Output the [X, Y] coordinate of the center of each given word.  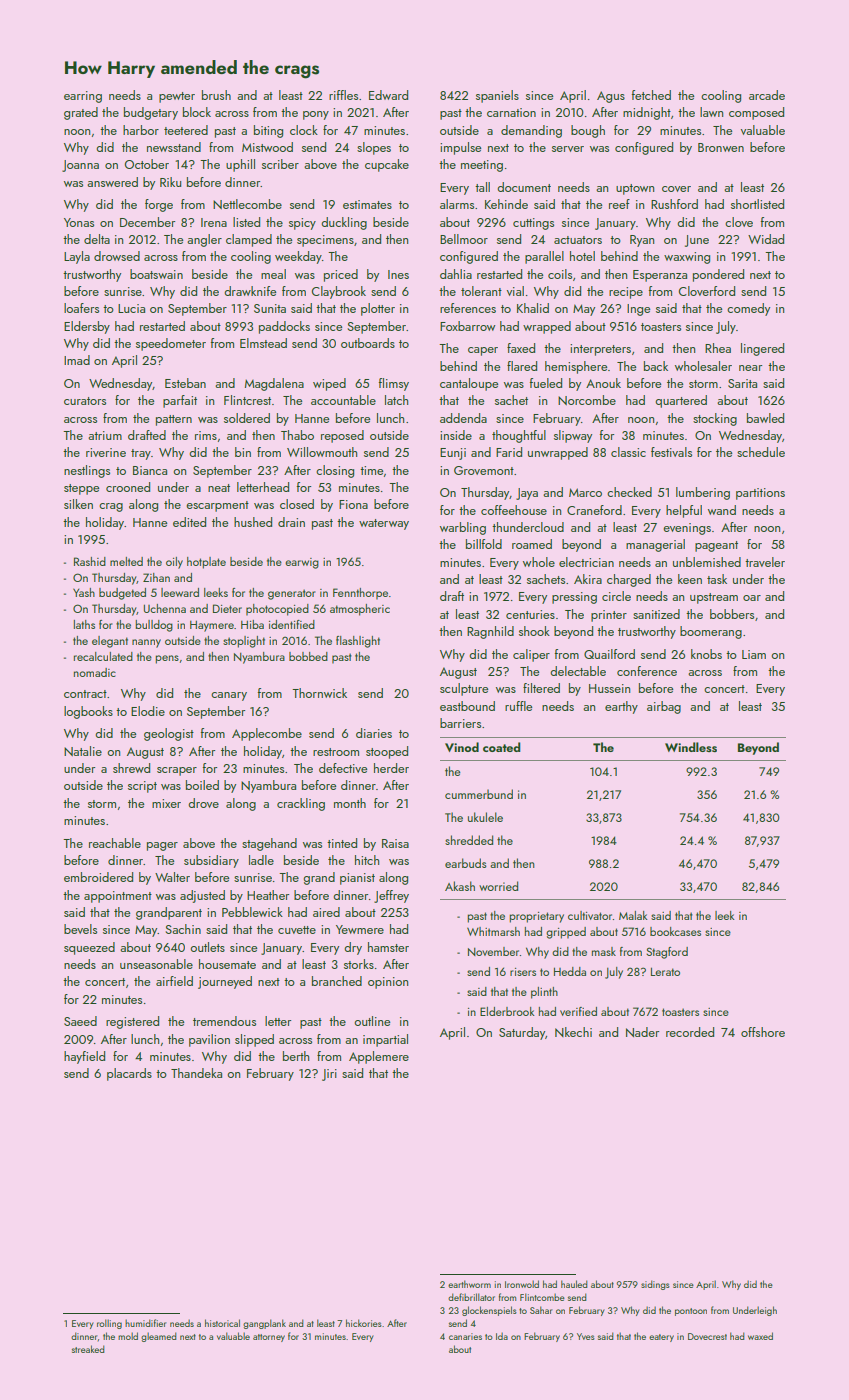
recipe [626, 293]
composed [756, 113]
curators [85, 401]
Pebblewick [252, 912]
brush [216, 95]
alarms [457, 204]
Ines [398, 274]
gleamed [159, 1337]
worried [498, 886]
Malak [633, 915]
